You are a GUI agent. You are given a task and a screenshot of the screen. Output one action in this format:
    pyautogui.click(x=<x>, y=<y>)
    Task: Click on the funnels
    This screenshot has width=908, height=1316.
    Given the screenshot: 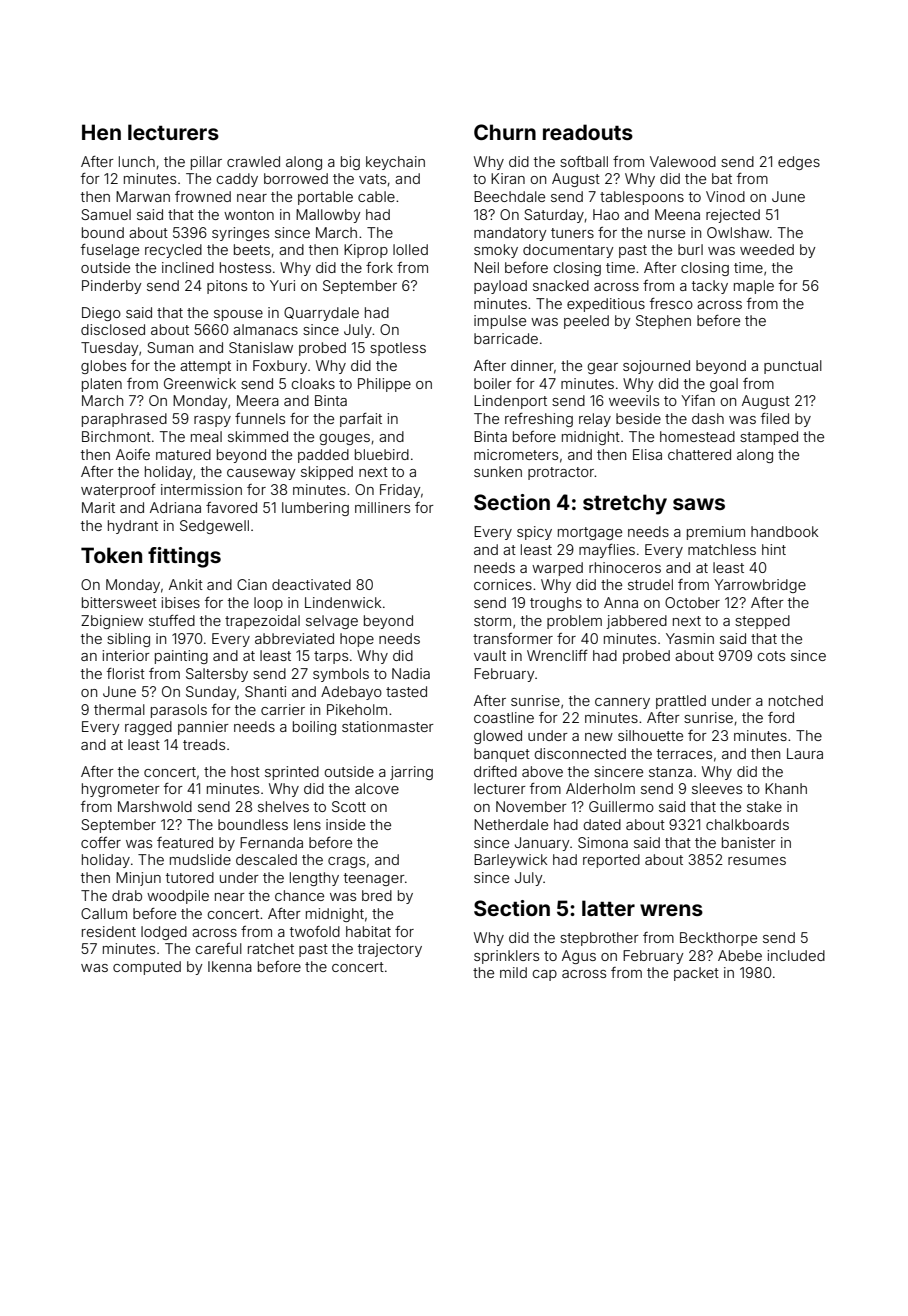 What is the action you would take?
    pyautogui.click(x=260, y=418)
